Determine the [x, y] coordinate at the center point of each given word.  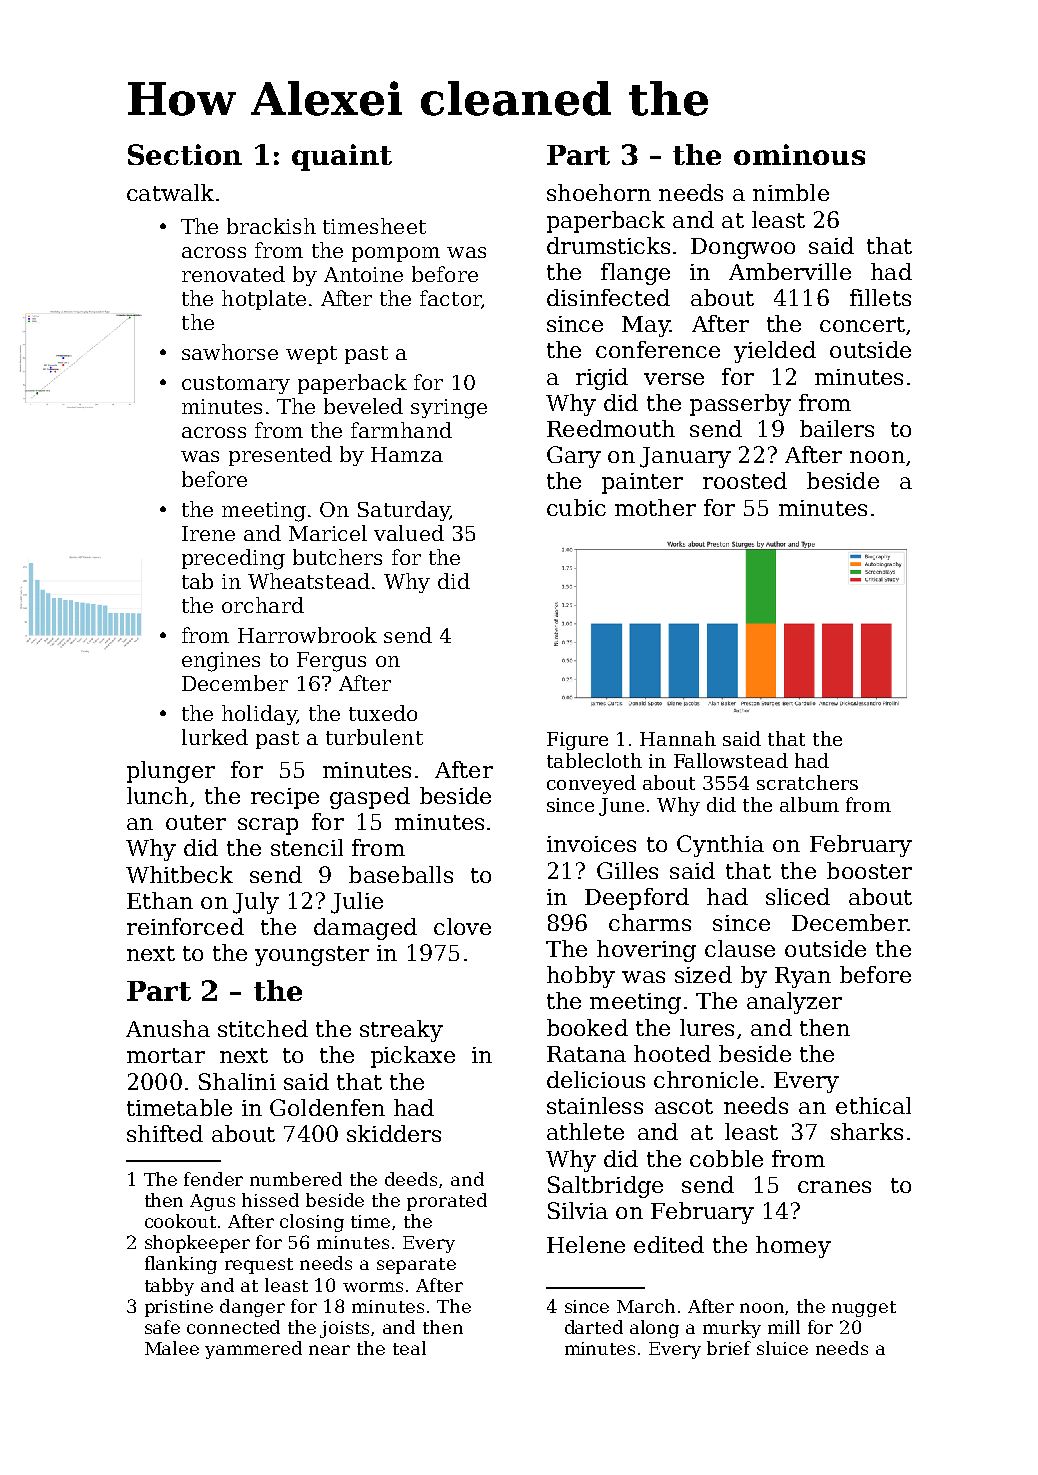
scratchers [807, 782]
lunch [157, 795]
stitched [263, 1028]
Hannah [678, 738]
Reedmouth [611, 428]
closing [312, 1223]
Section [185, 154]
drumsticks [608, 245]
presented [280, 456]
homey [793, 1247]
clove [462, 926]
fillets [880, 297]
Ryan [803, 977]
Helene [586, 1244]
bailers [837, 428]
